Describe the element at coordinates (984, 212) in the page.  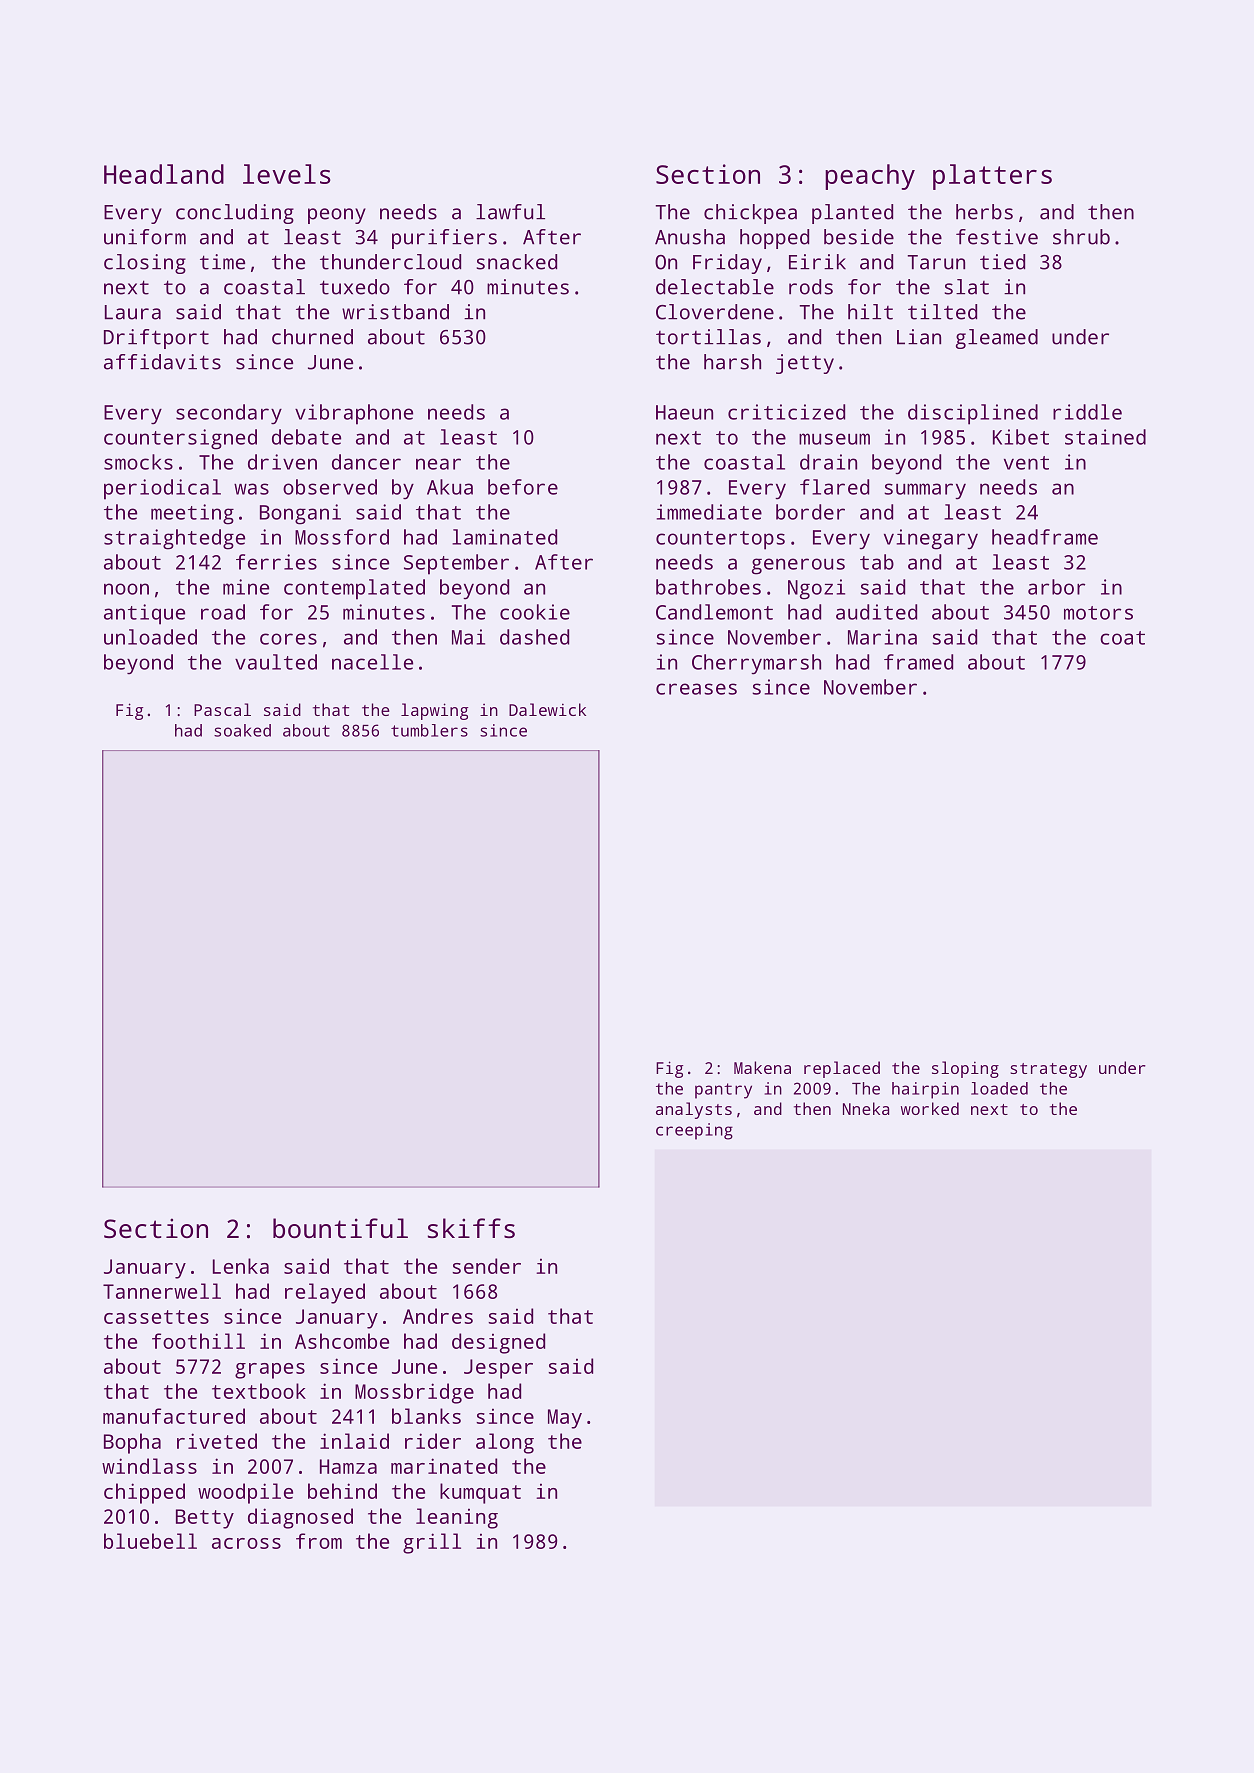
I see `herbs` at that location.
